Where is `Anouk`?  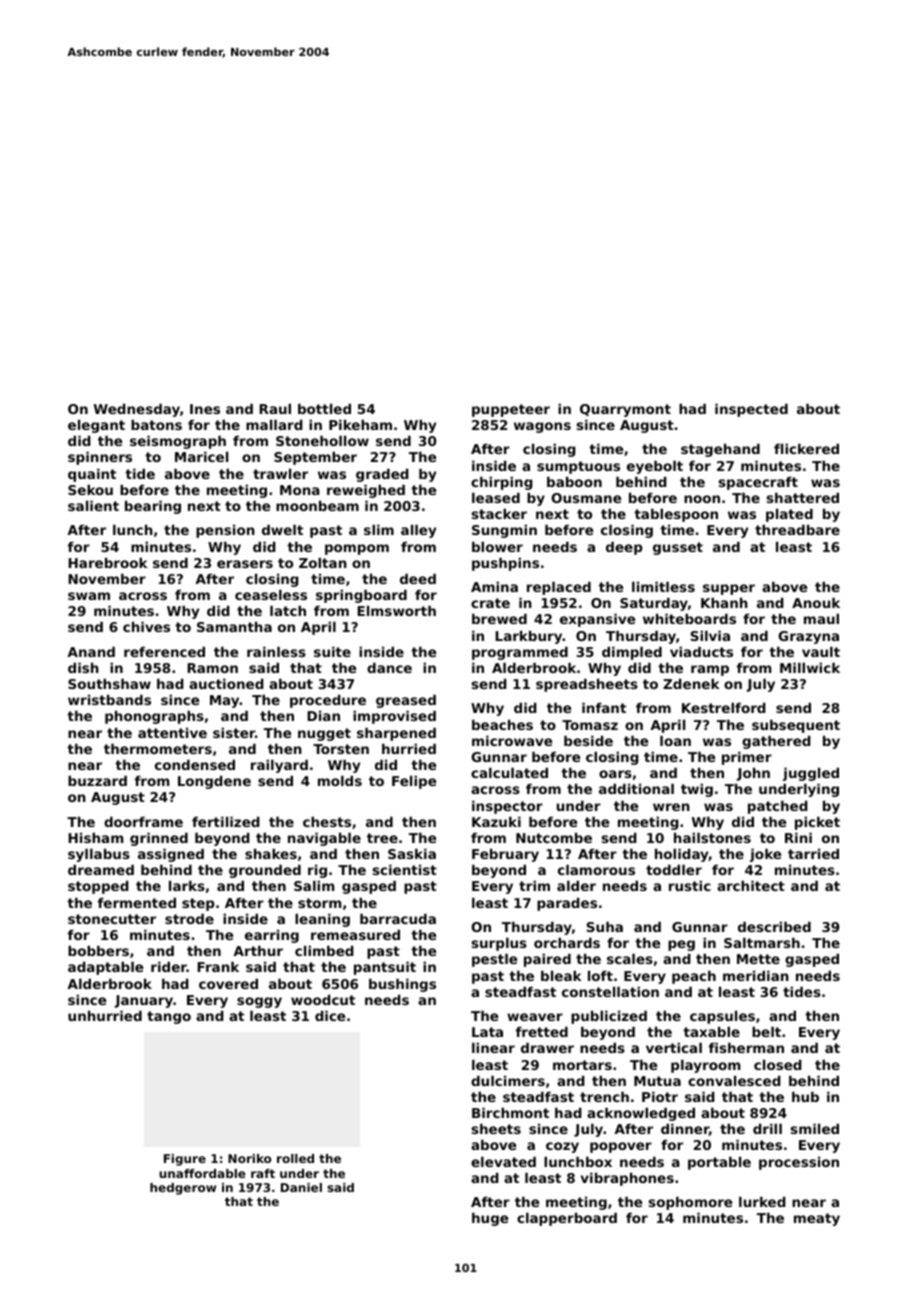
Anouk is located at coordinates (816, 602).
